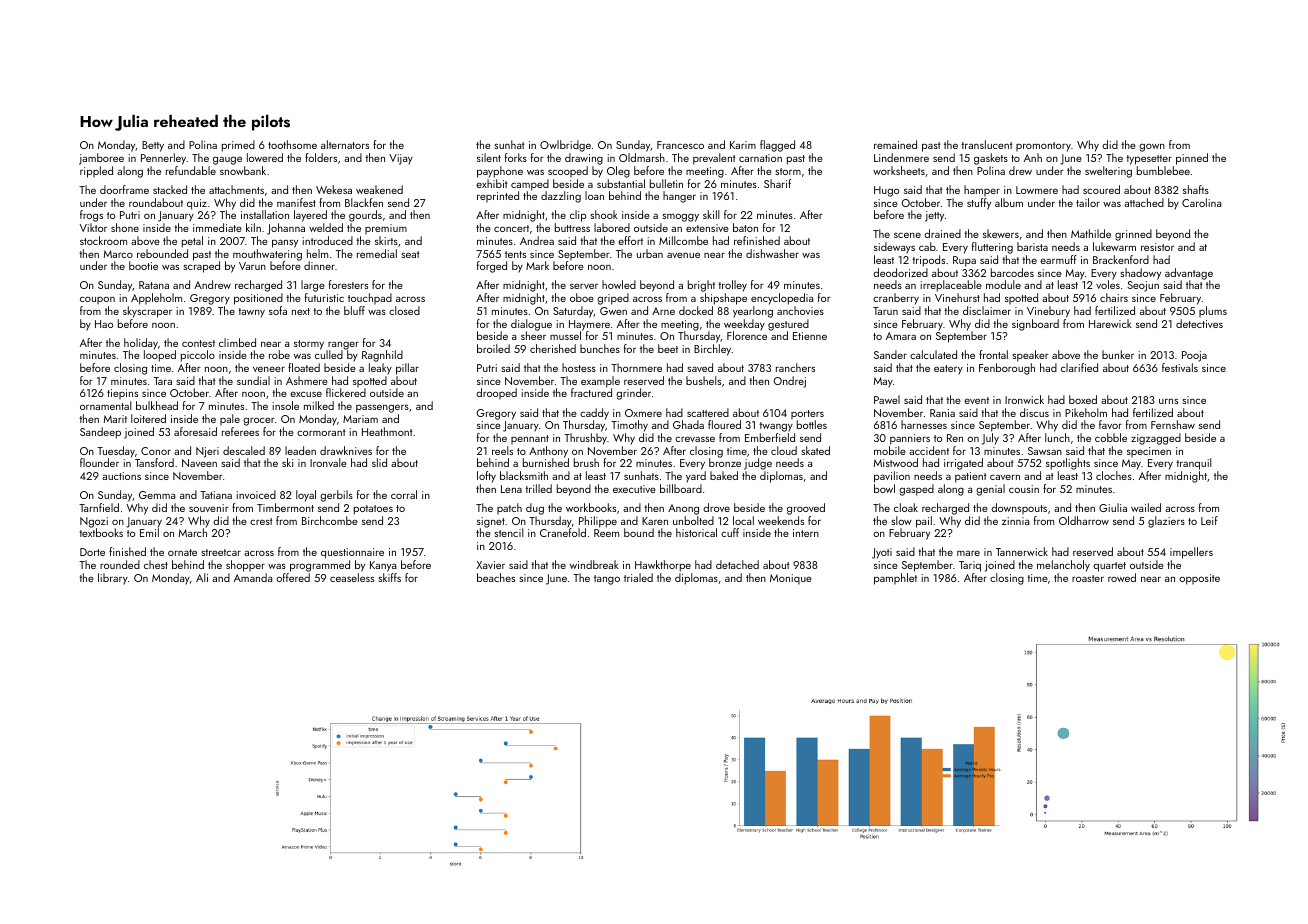 The height and width of the screenshot is (924, 1308). I want to click on forged, so click(492, 267).
